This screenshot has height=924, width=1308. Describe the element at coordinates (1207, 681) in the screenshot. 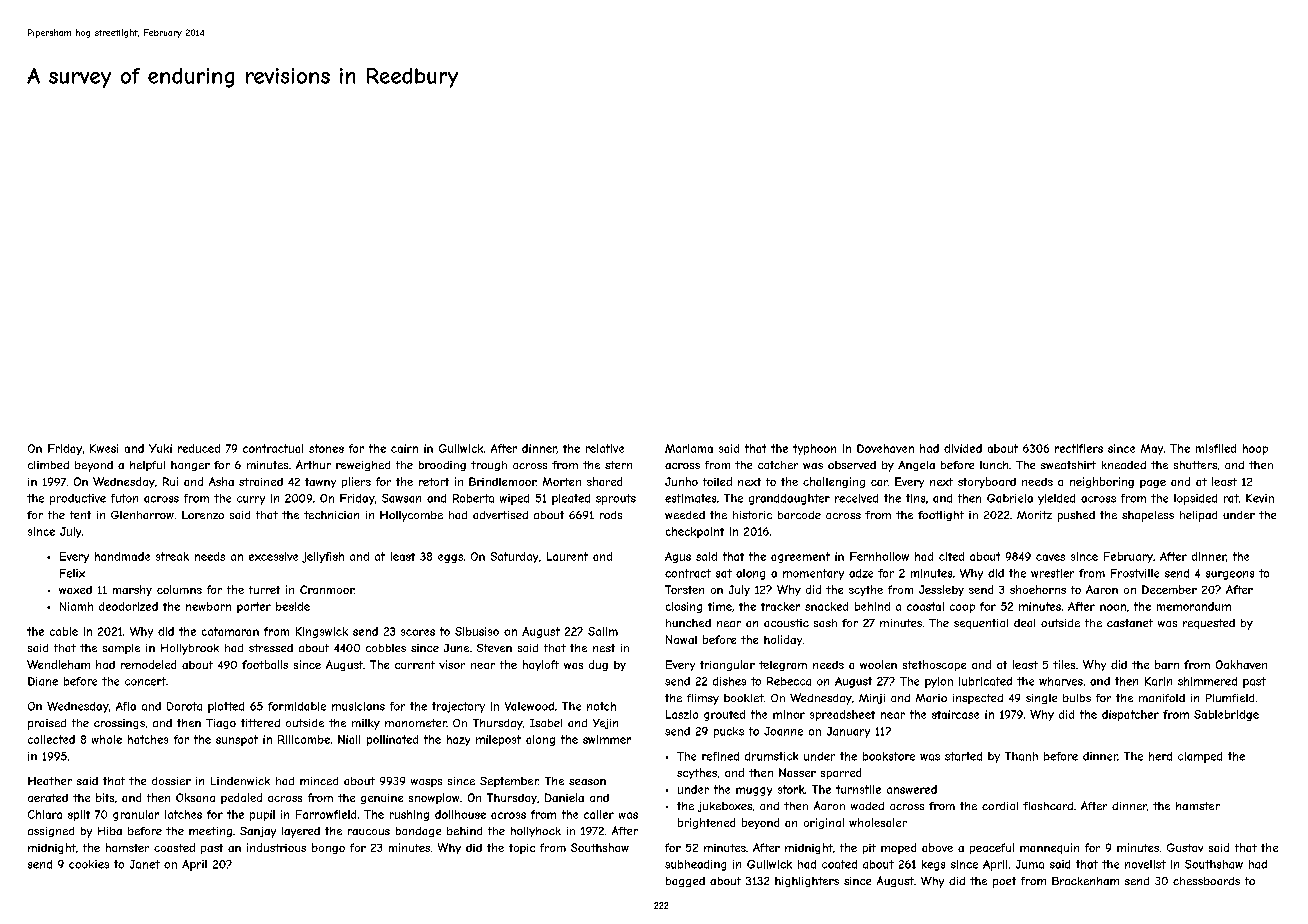

I see `shimmered` at that location.
